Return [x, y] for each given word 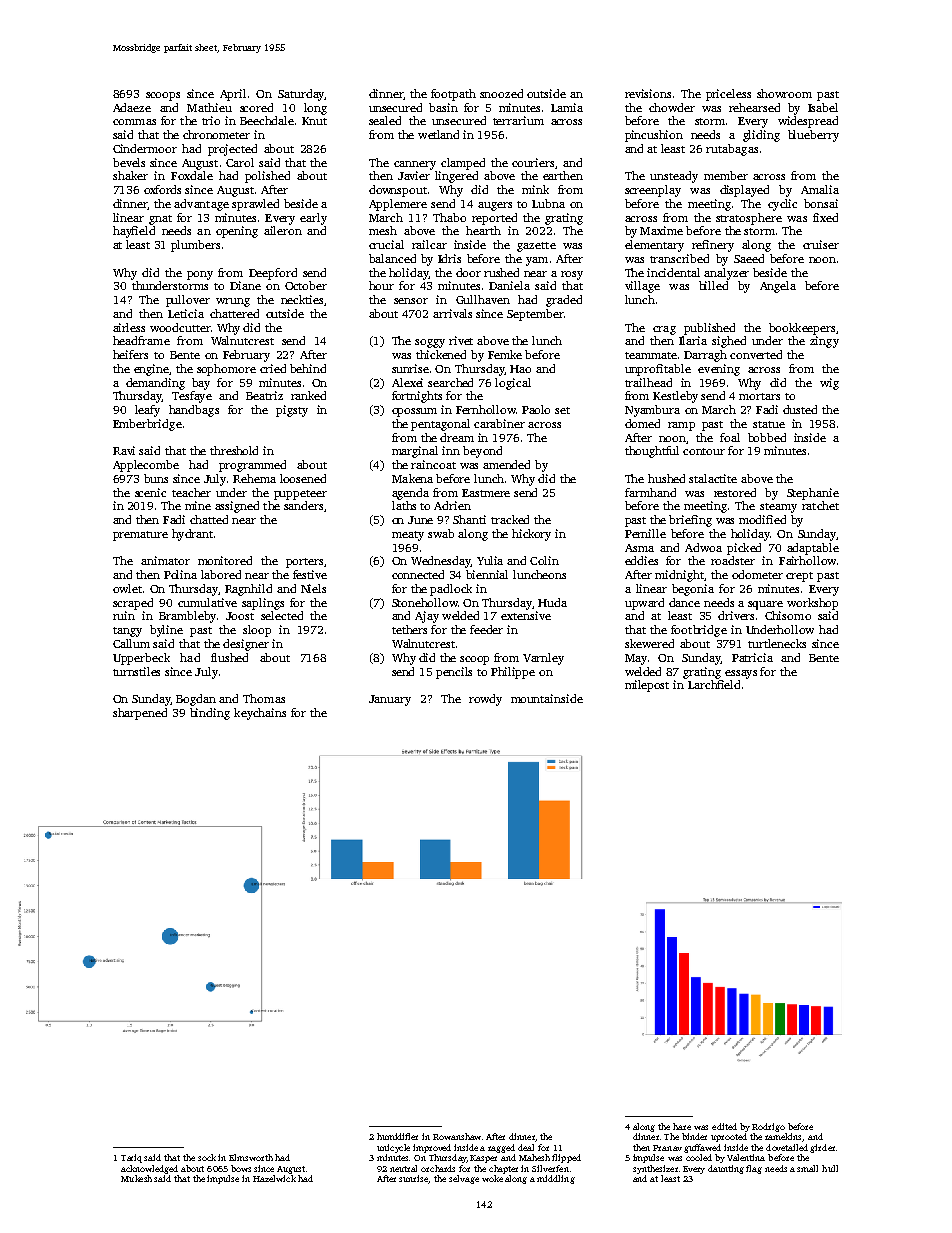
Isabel [823, 107]
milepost [647, 686]
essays [741, 674]
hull [830, 1168]
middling [556, 1179]
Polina [180, 574]
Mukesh [136, 1178]
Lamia [567, 107]
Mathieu [209, 107]
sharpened [140, 714]
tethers [409, 629]
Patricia [752, 657]
